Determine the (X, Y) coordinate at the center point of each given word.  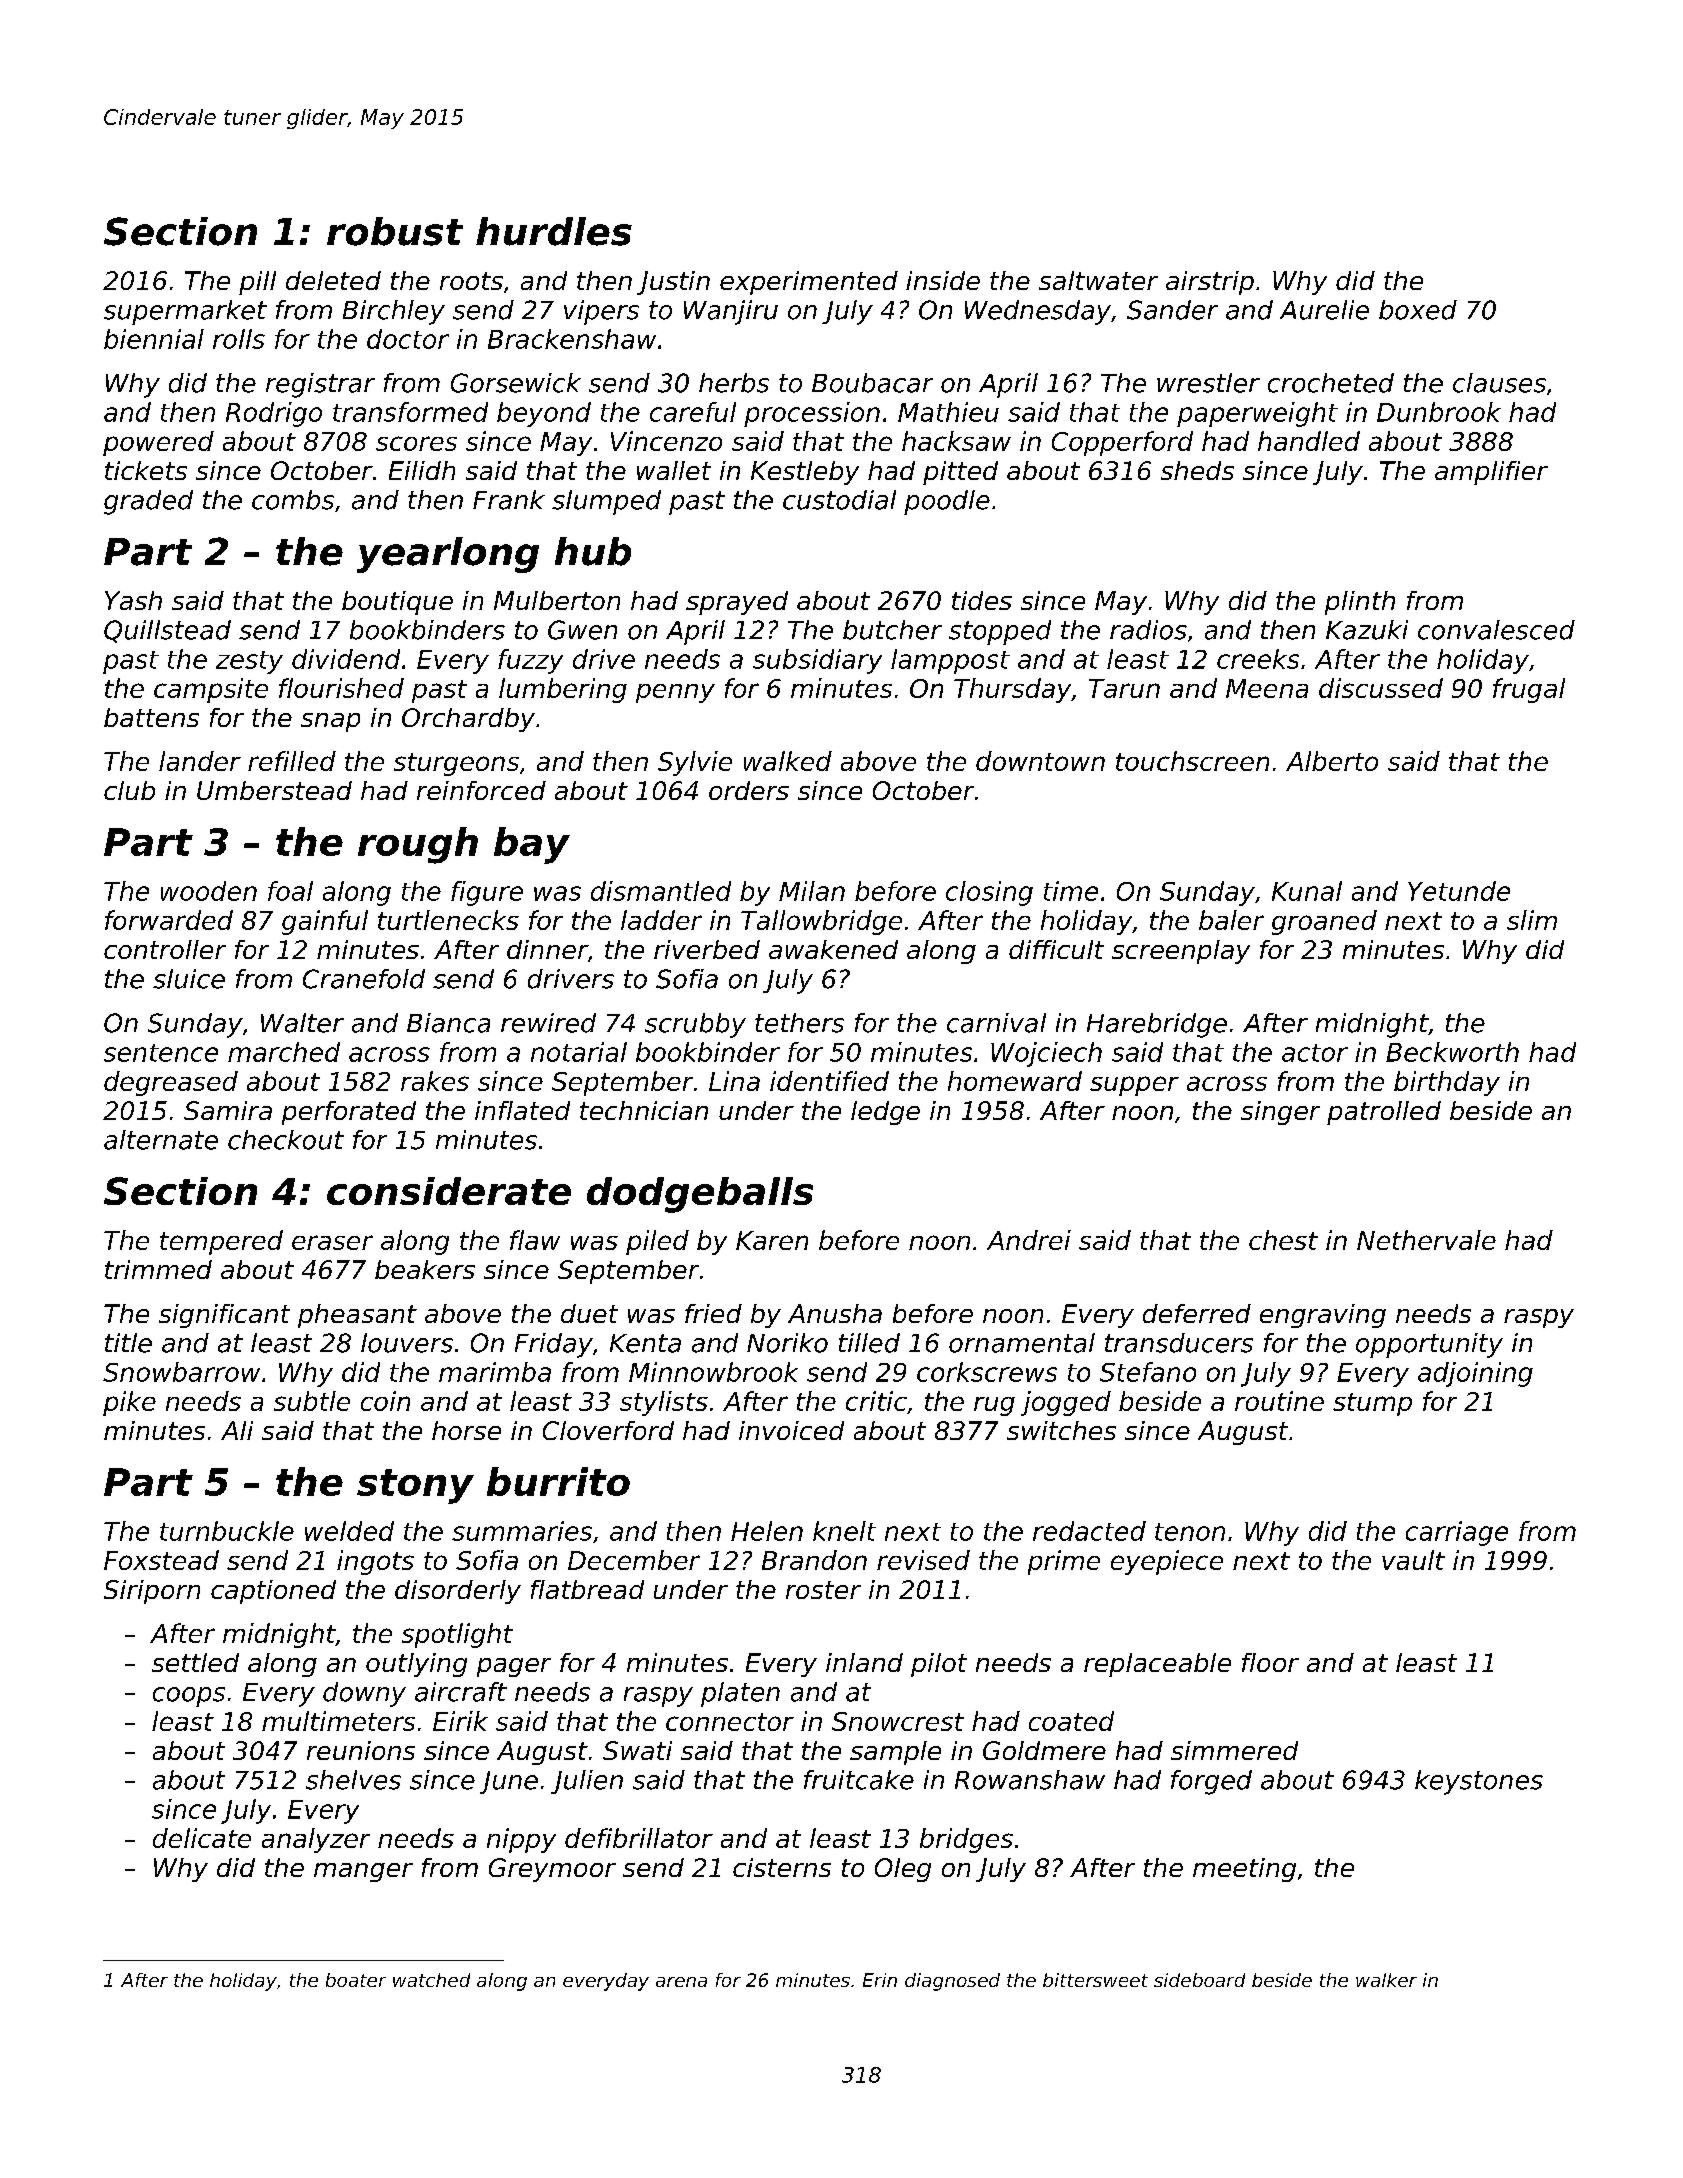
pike (129, 1403)
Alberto (1332, 761)
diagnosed (952, 1982)
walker (1386, 1980)
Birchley (394, 312)
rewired (548, 1023)
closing (989, 893)
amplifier (1491, 473)
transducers (1179, 1343)
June (509, 1782)
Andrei (1029, 1240)
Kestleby (805, 473)
